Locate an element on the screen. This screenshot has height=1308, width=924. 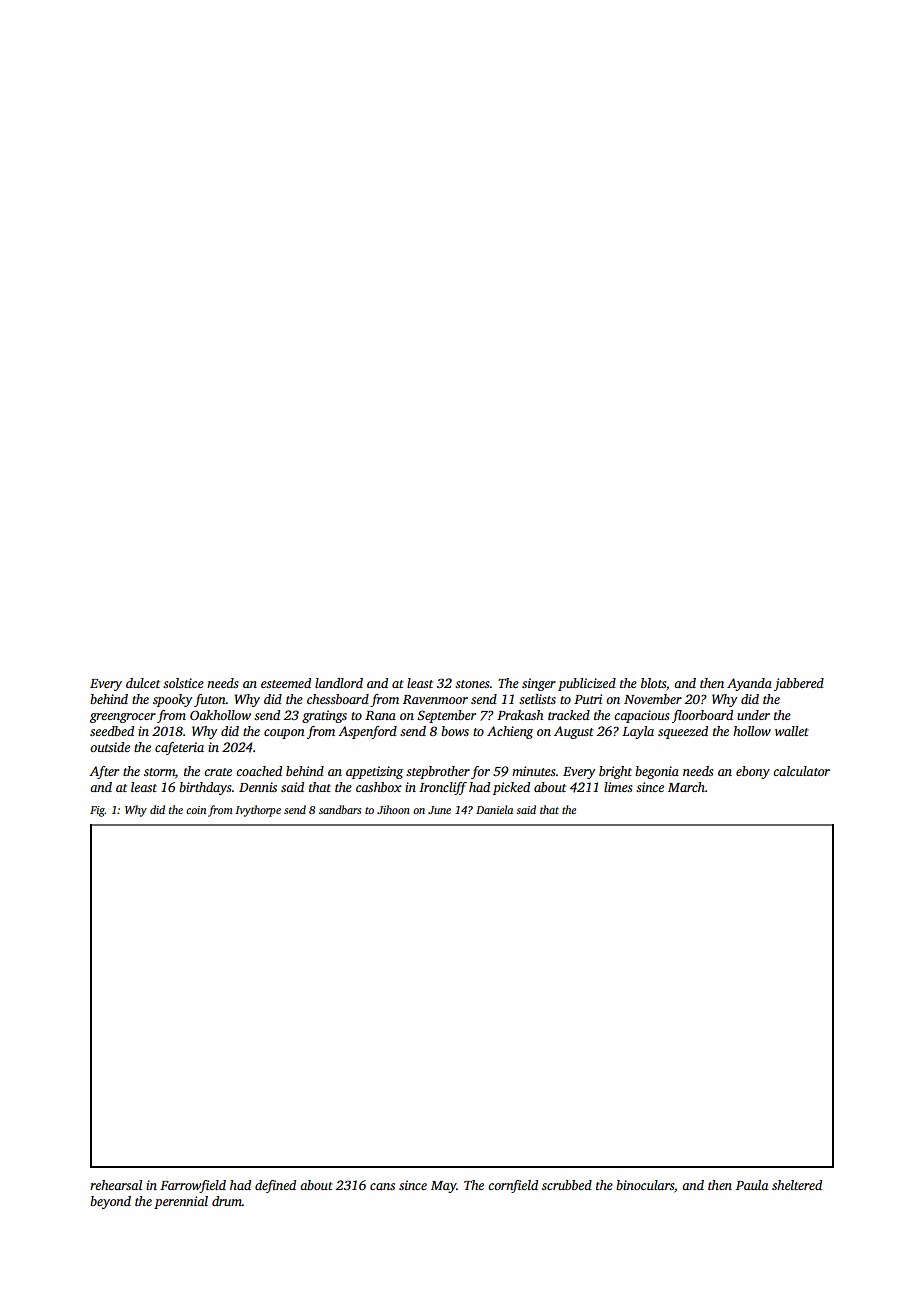
defined is located at coordinates (275, 1186).
